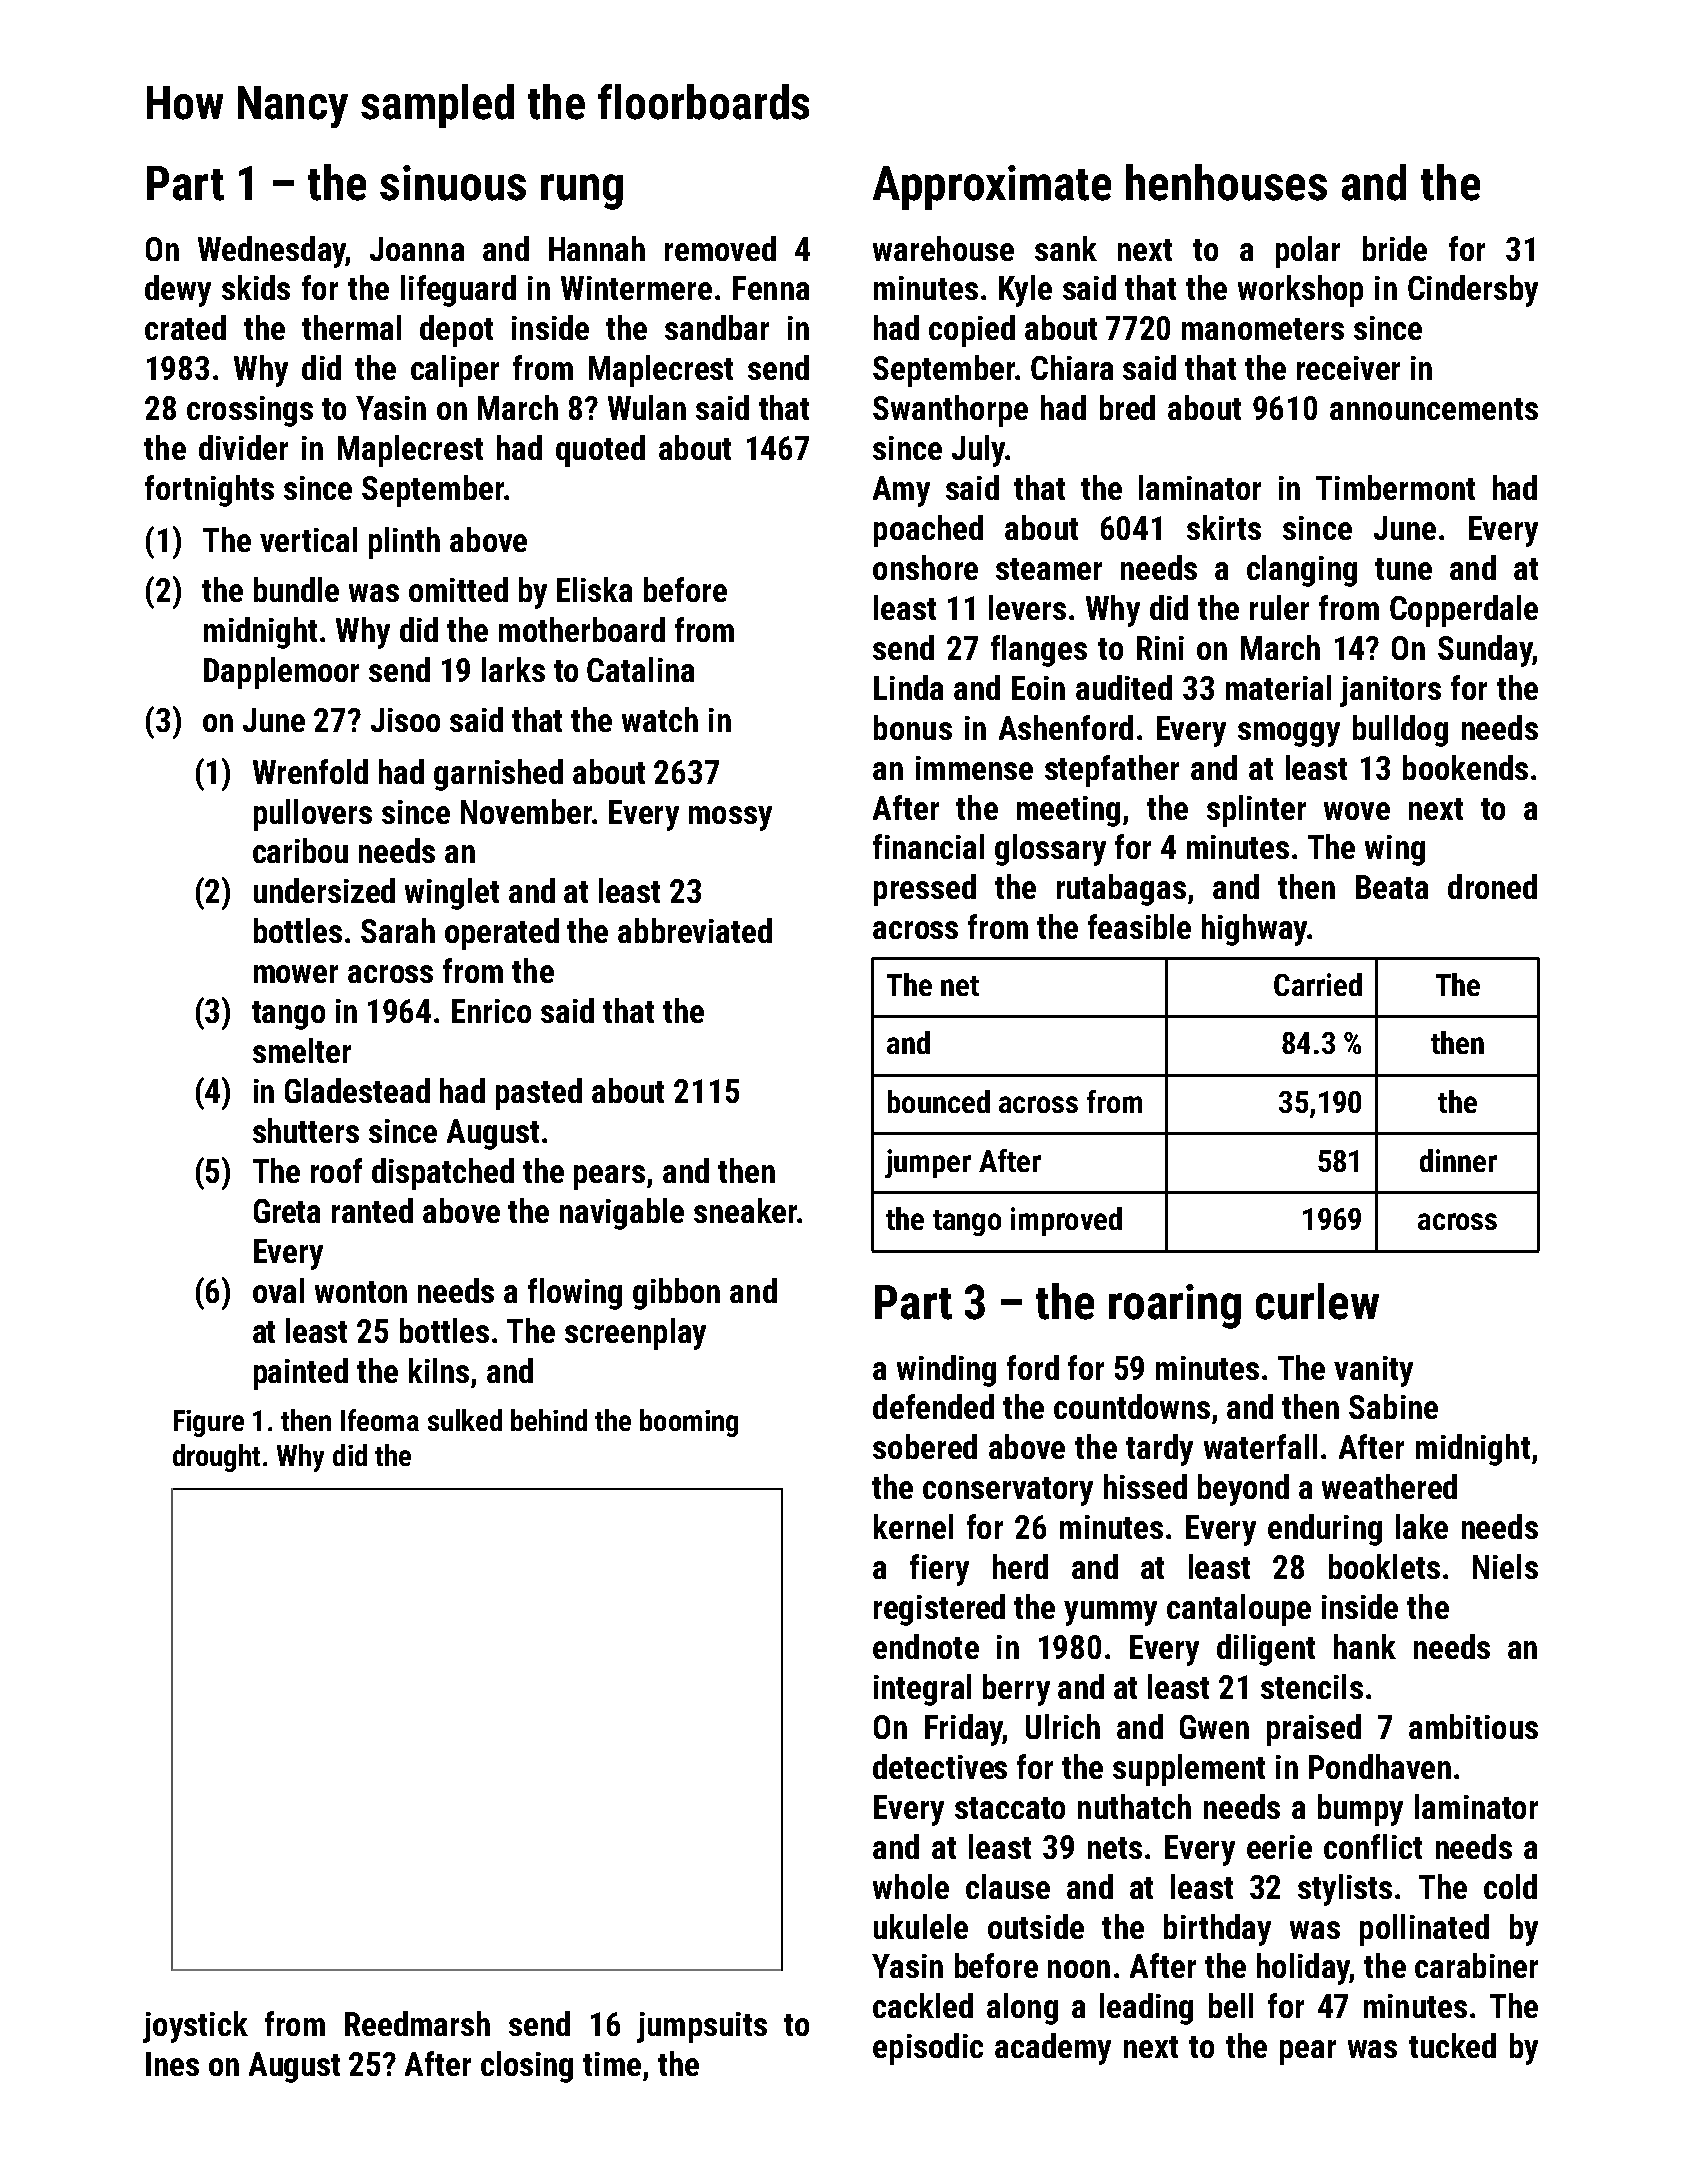 Image resolution: width=1683 pixels, height=2178 pixels. I want to click on sinuous, so click(453, 183).
